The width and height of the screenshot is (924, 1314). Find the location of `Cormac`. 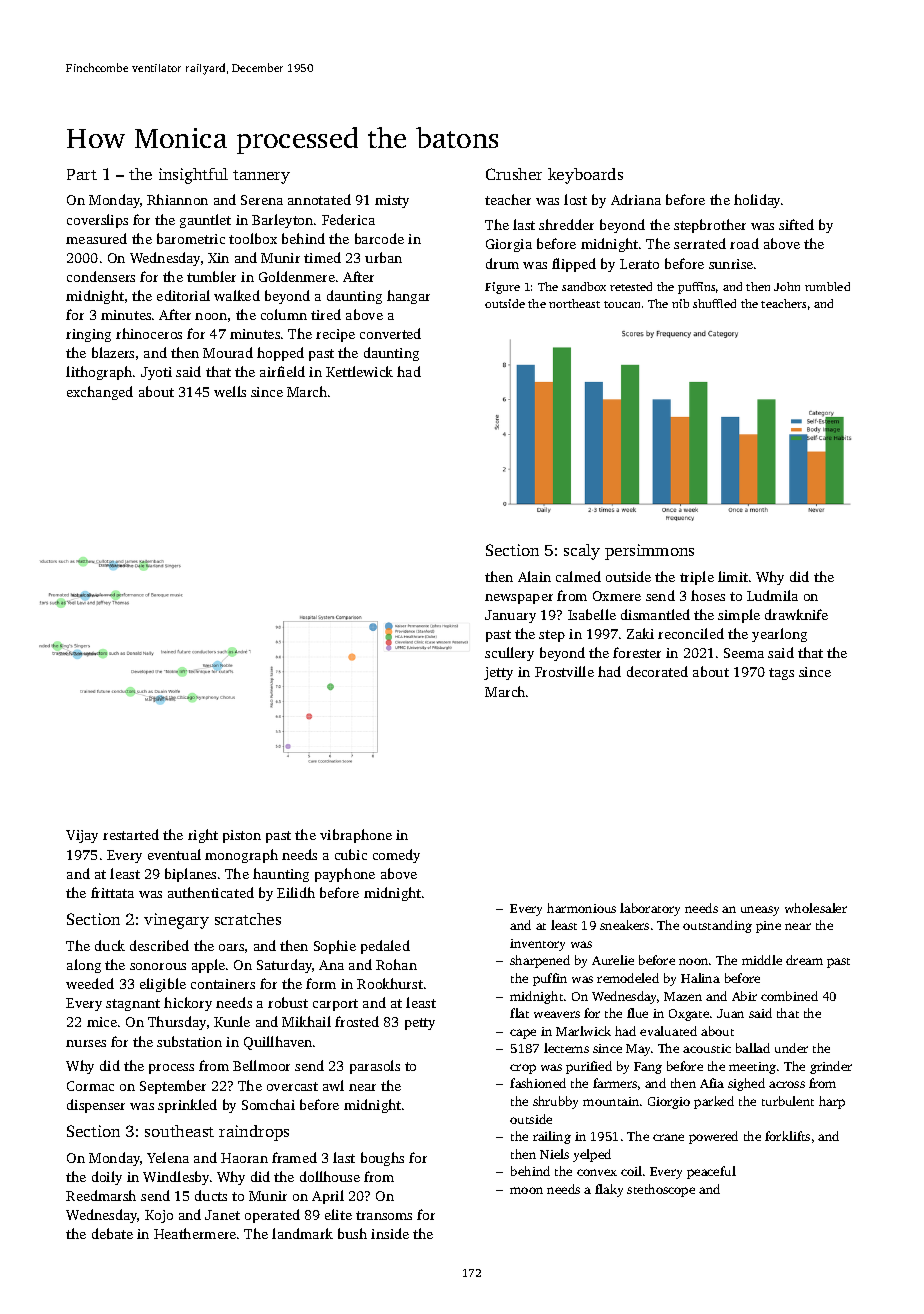

Cormac is located at coordinates (90, 1086).
